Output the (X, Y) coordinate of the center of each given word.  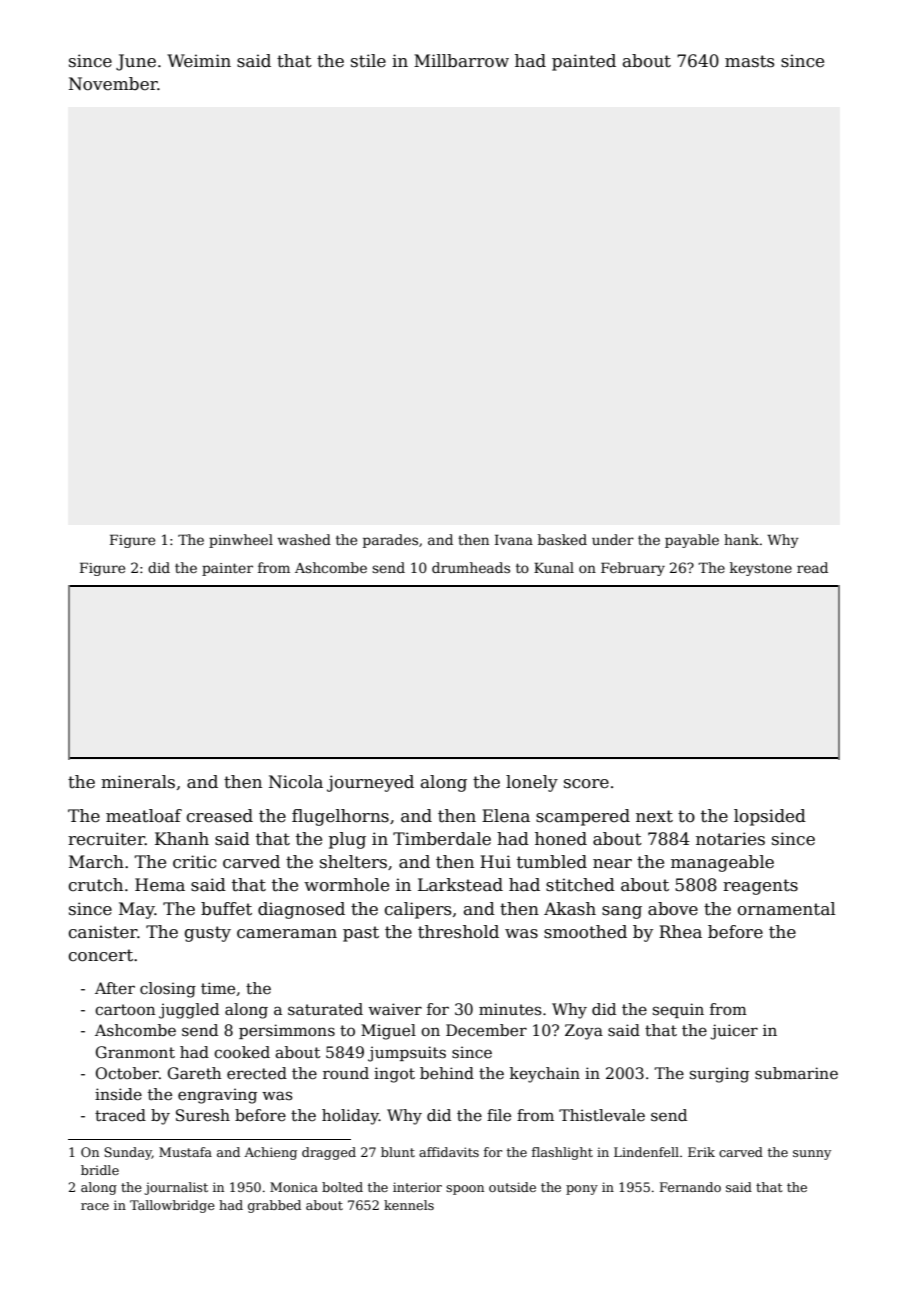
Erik (701, 1152)
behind (447, 1073)
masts (749, 61)
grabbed (274, 1206)
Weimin (199, 61)
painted (584, 62)
